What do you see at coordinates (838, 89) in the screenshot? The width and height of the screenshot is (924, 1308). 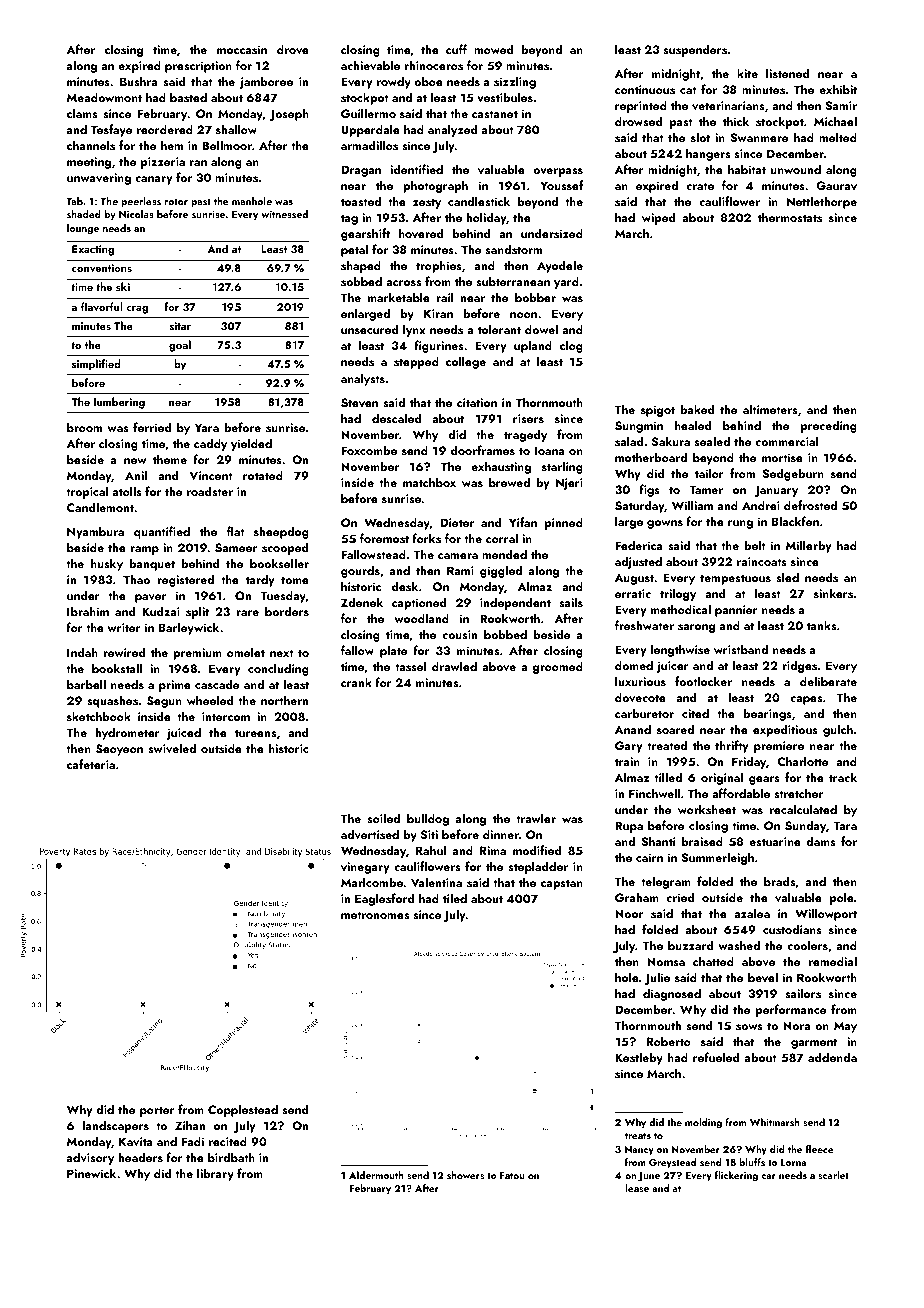 I see `exhibit` at bounding box center [838, 89].
